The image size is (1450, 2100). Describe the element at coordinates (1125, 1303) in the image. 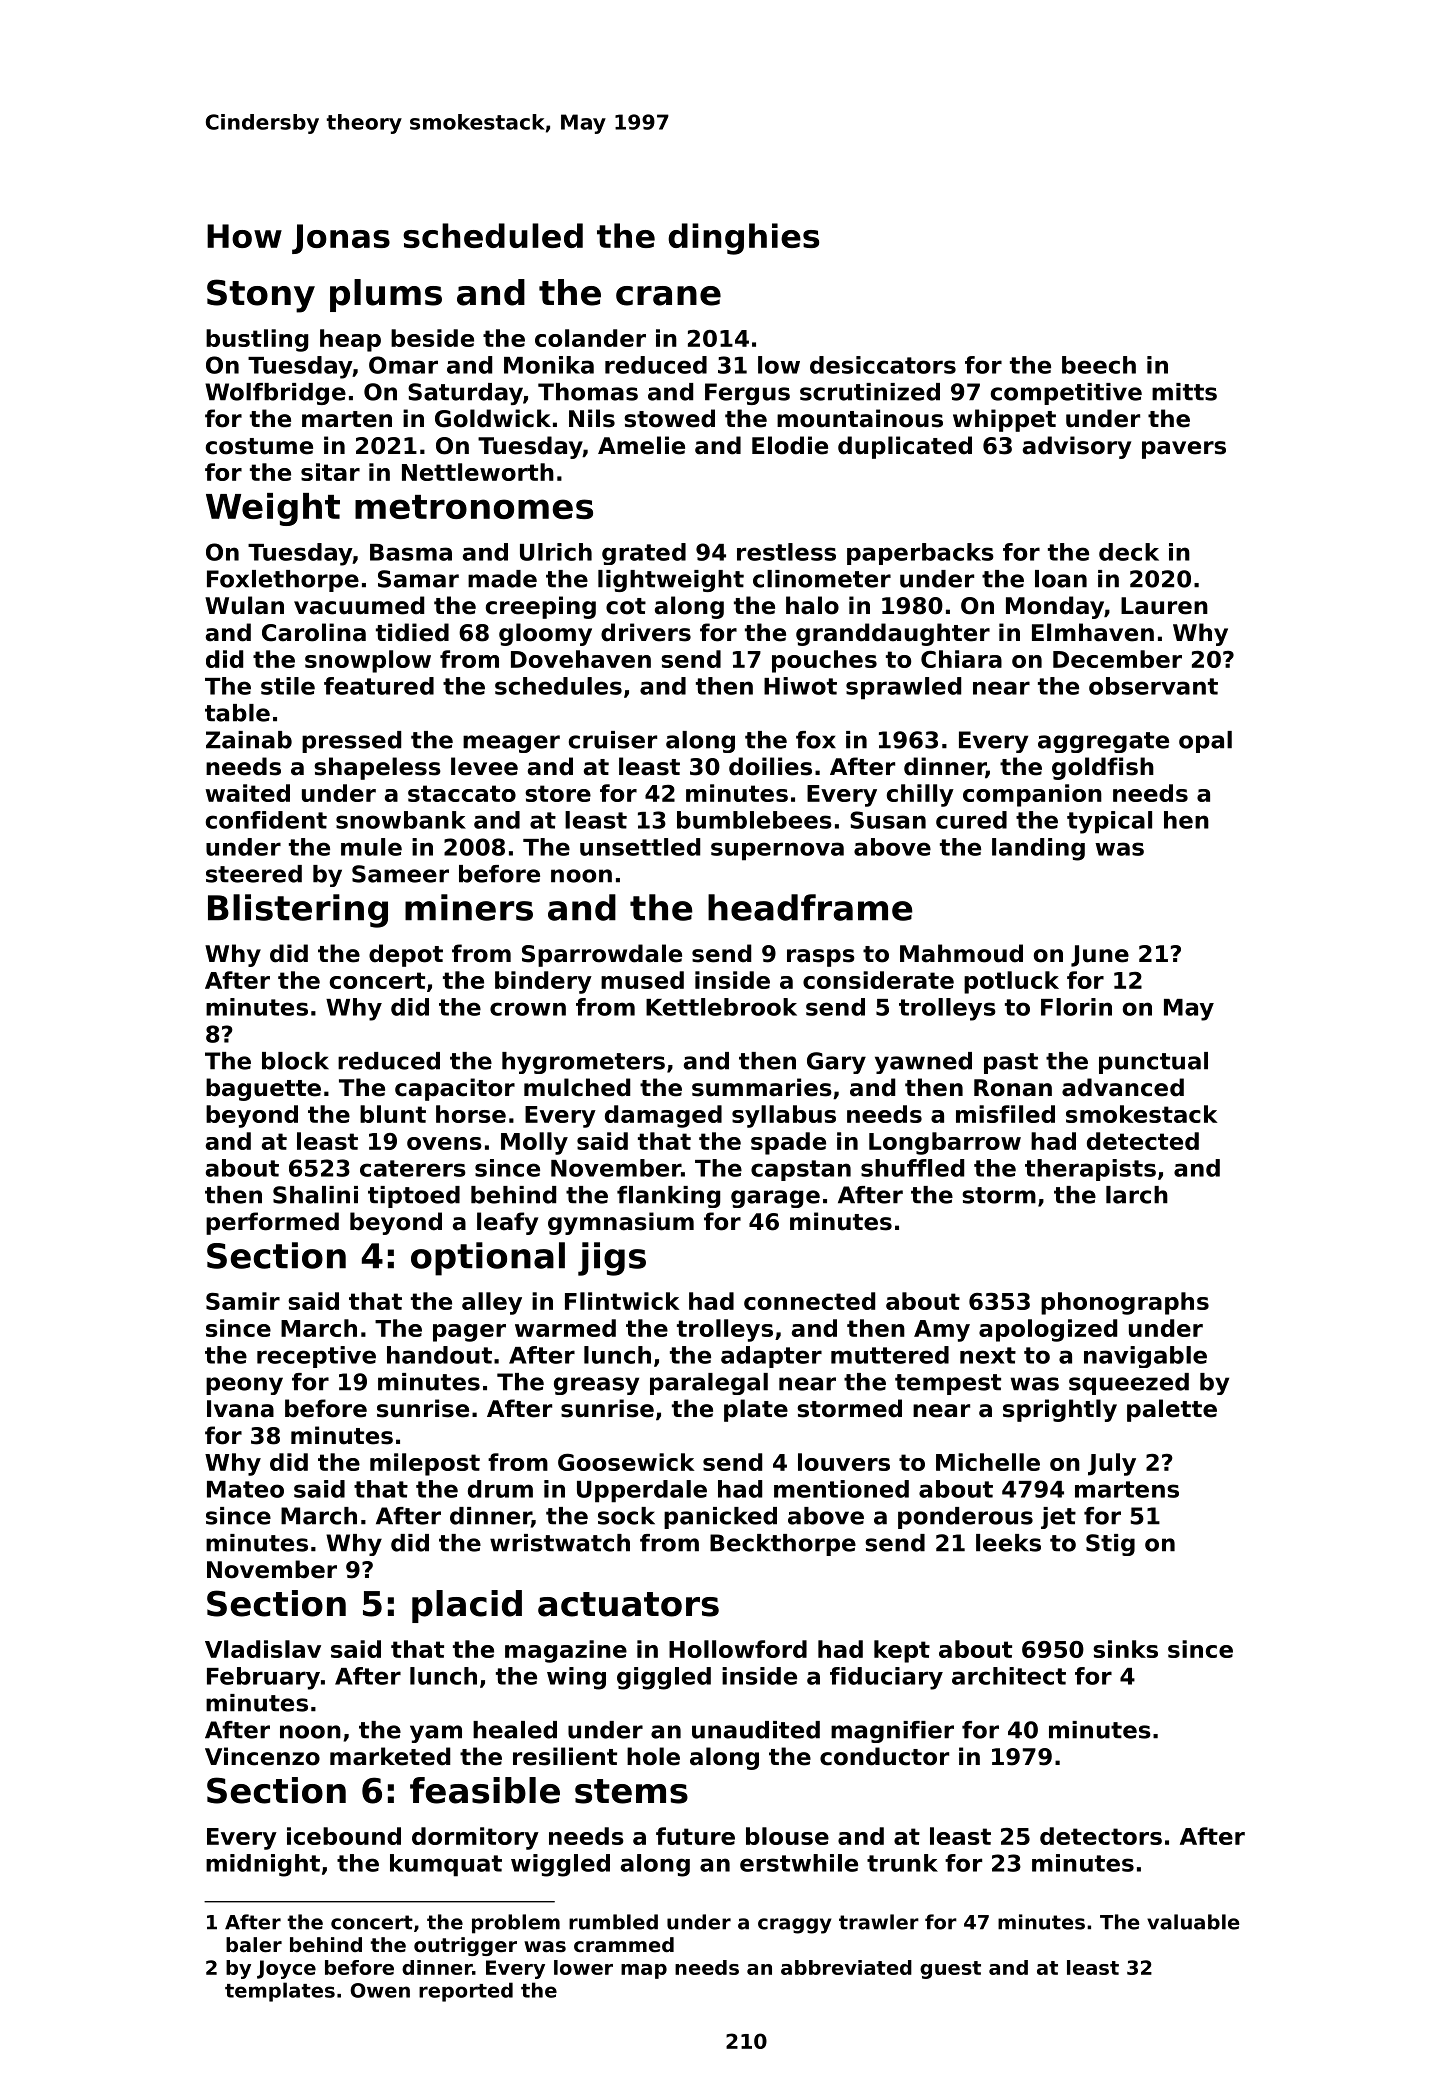

I see `phonographs` at that location.
